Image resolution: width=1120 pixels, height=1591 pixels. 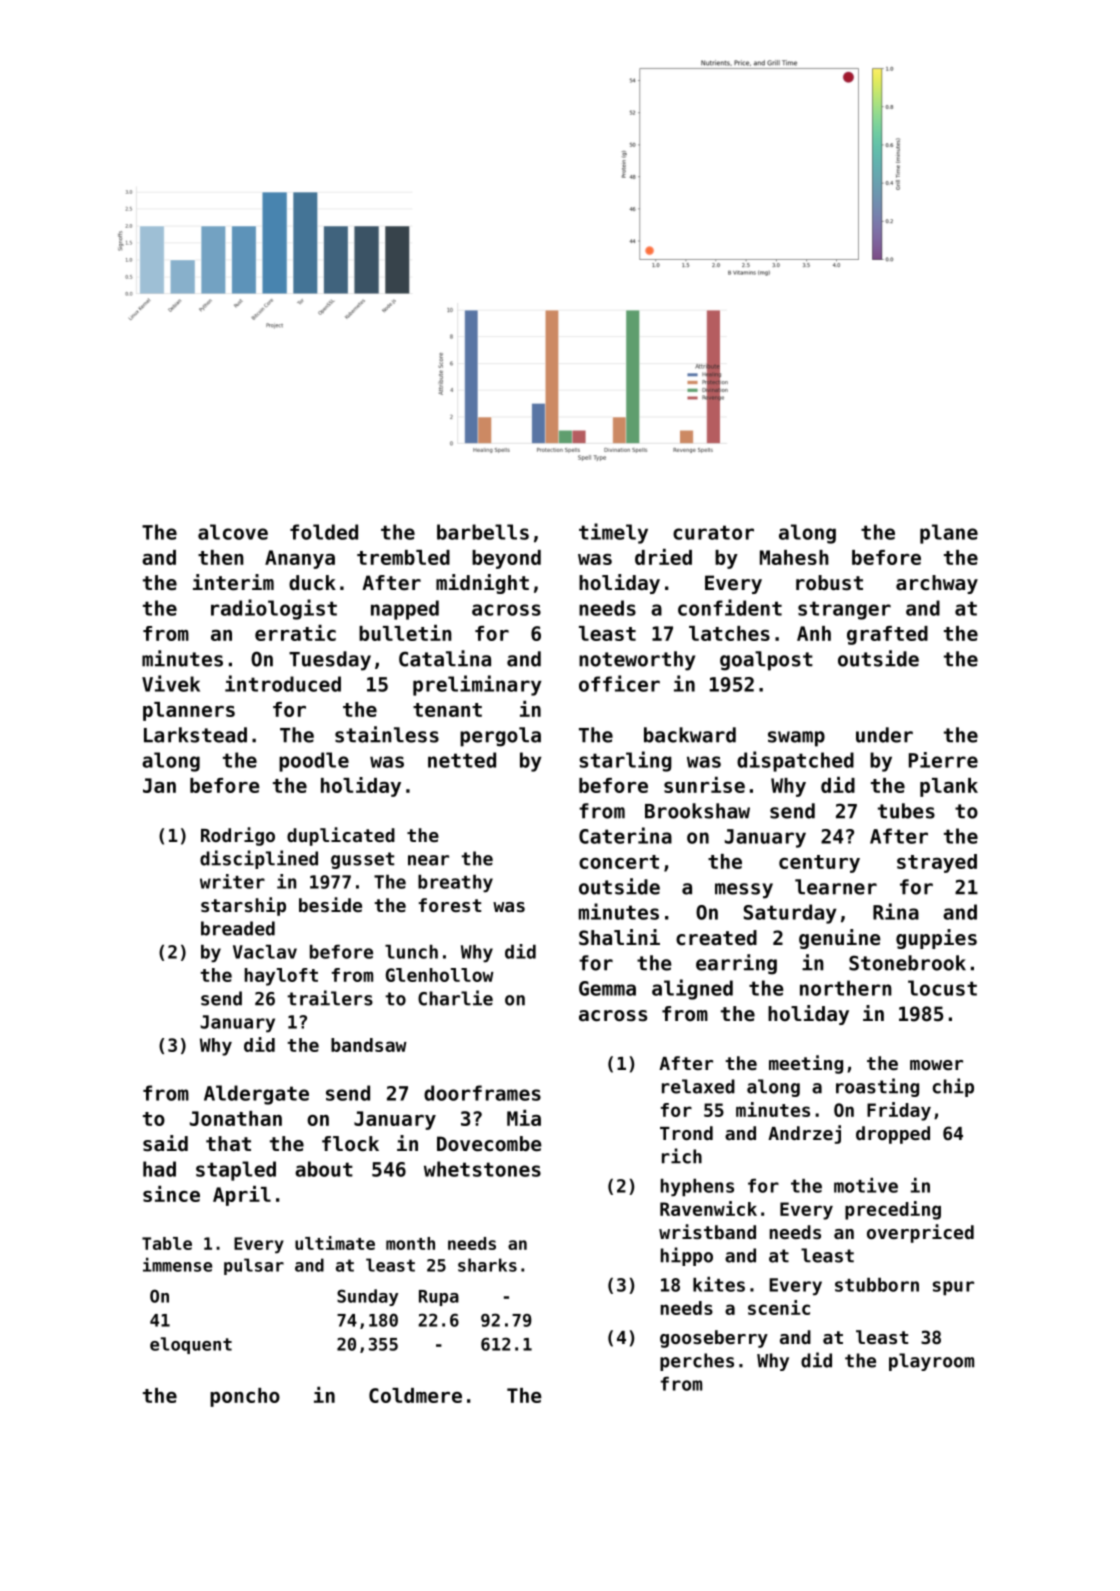 What do you see at coordinates (804, 1134) in the screenshot?
I see `Andrzej` at bounding box center [804, 1134].
